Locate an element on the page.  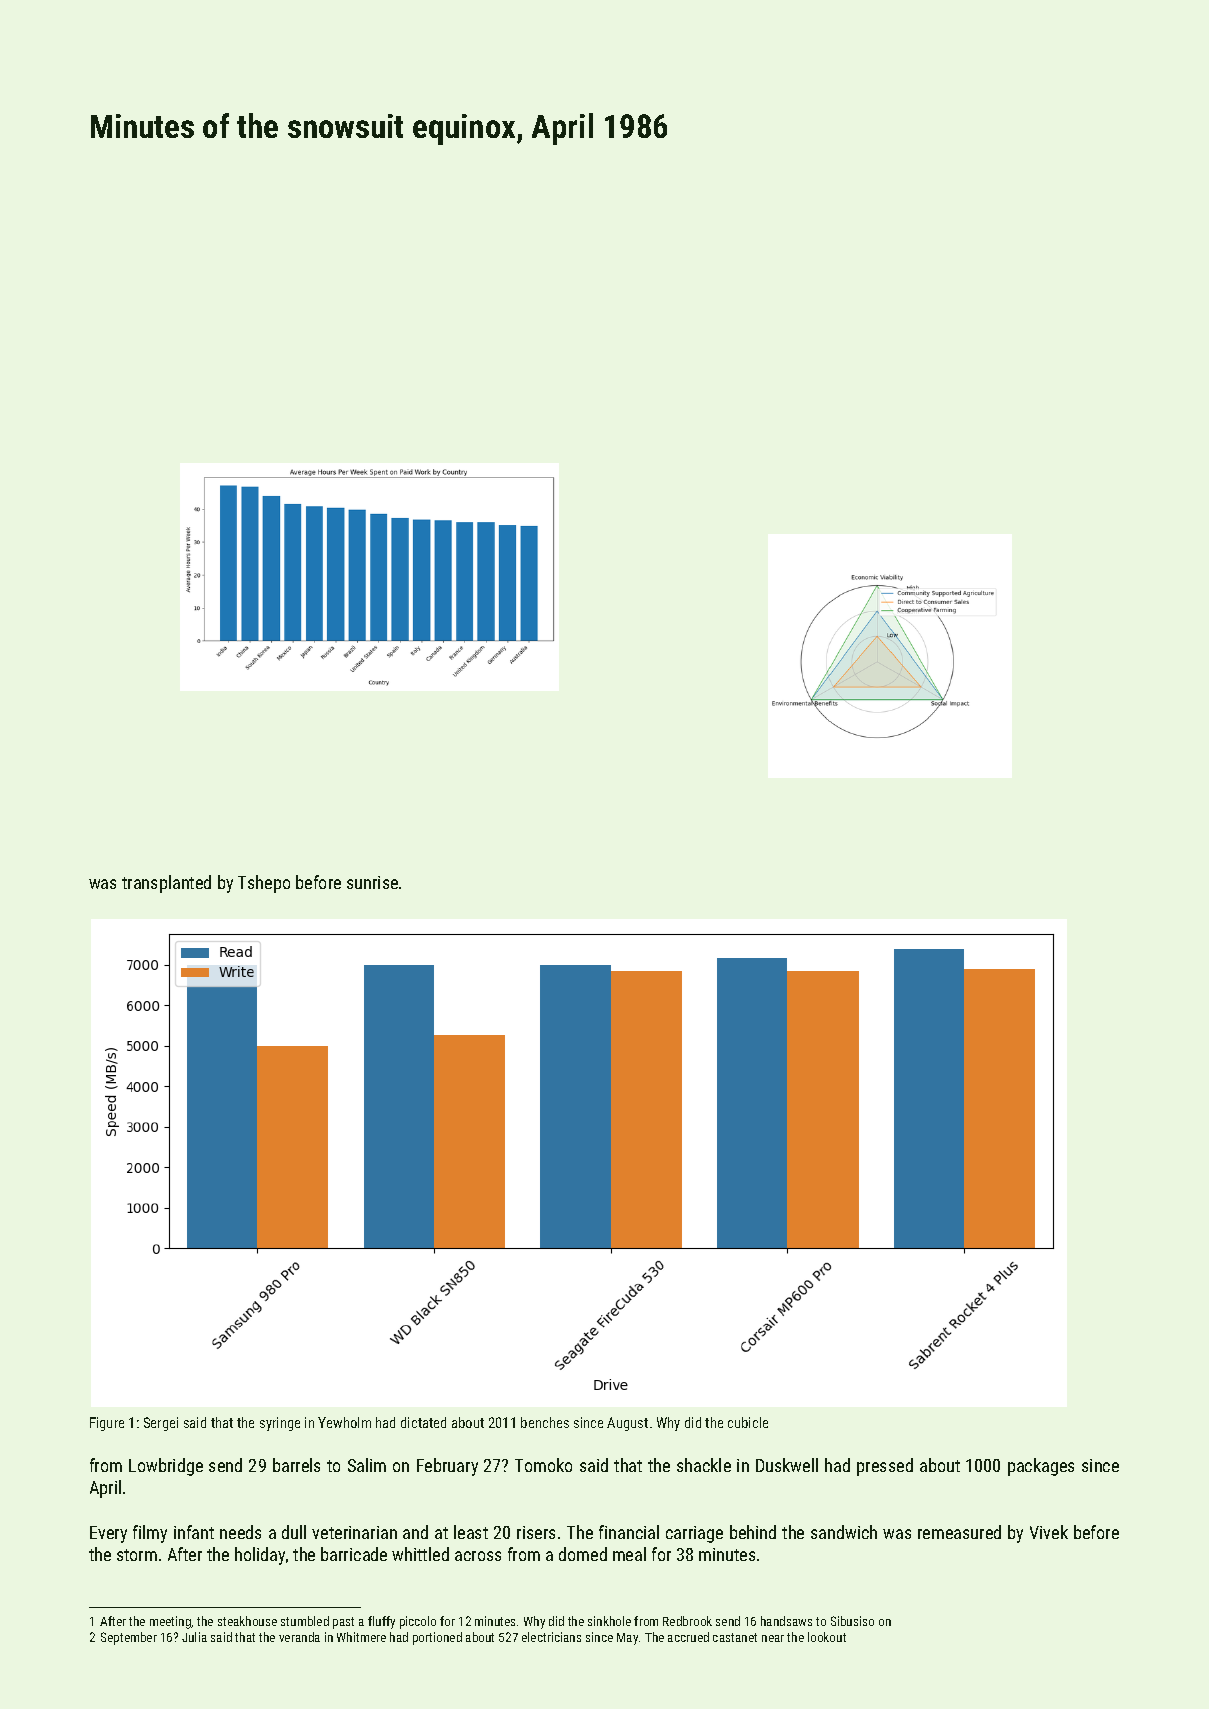
Salim is located at coordinates (367, 1465).
